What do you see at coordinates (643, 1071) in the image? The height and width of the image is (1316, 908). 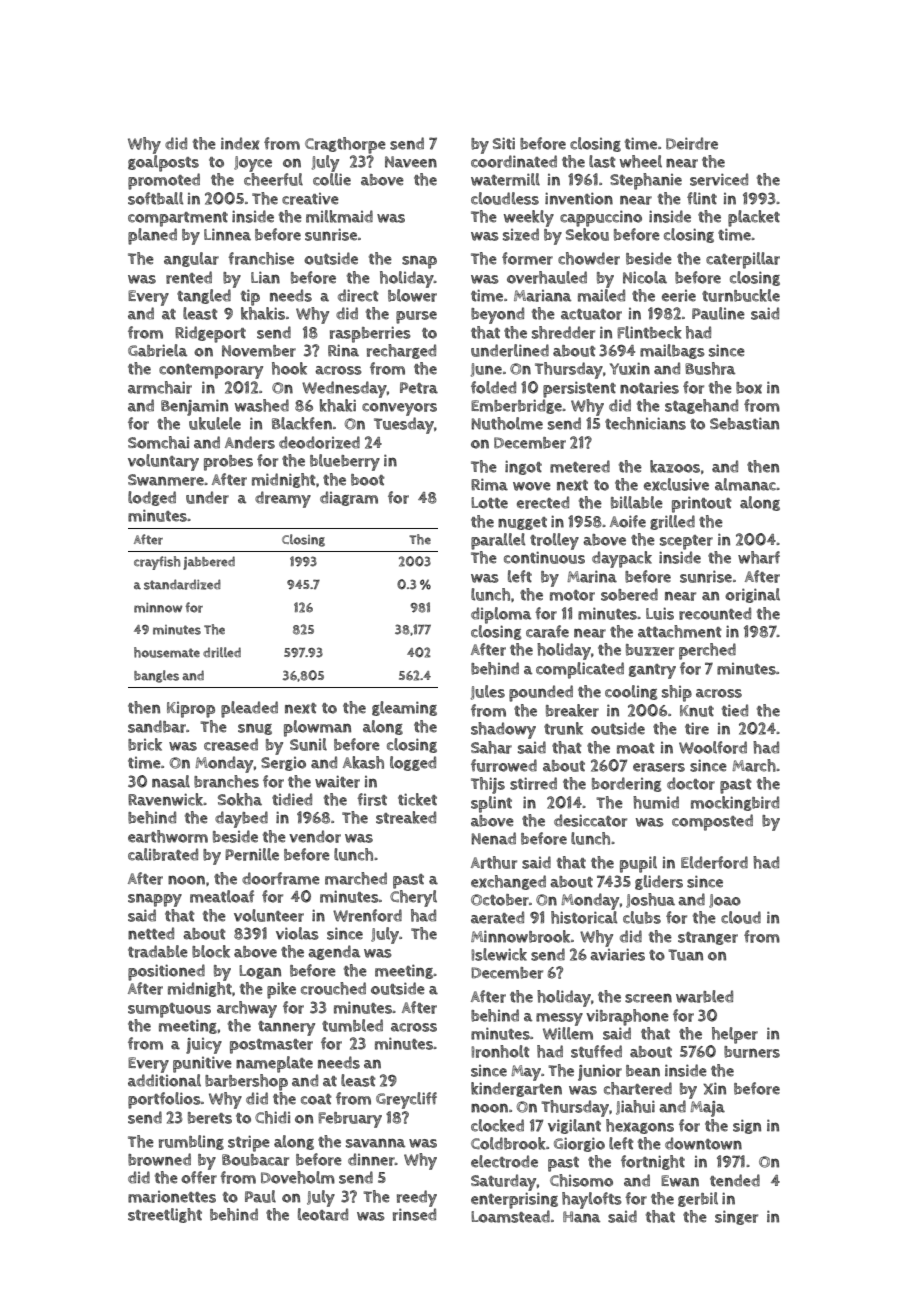 I see `bean` at bounding box center [643, 1071].
